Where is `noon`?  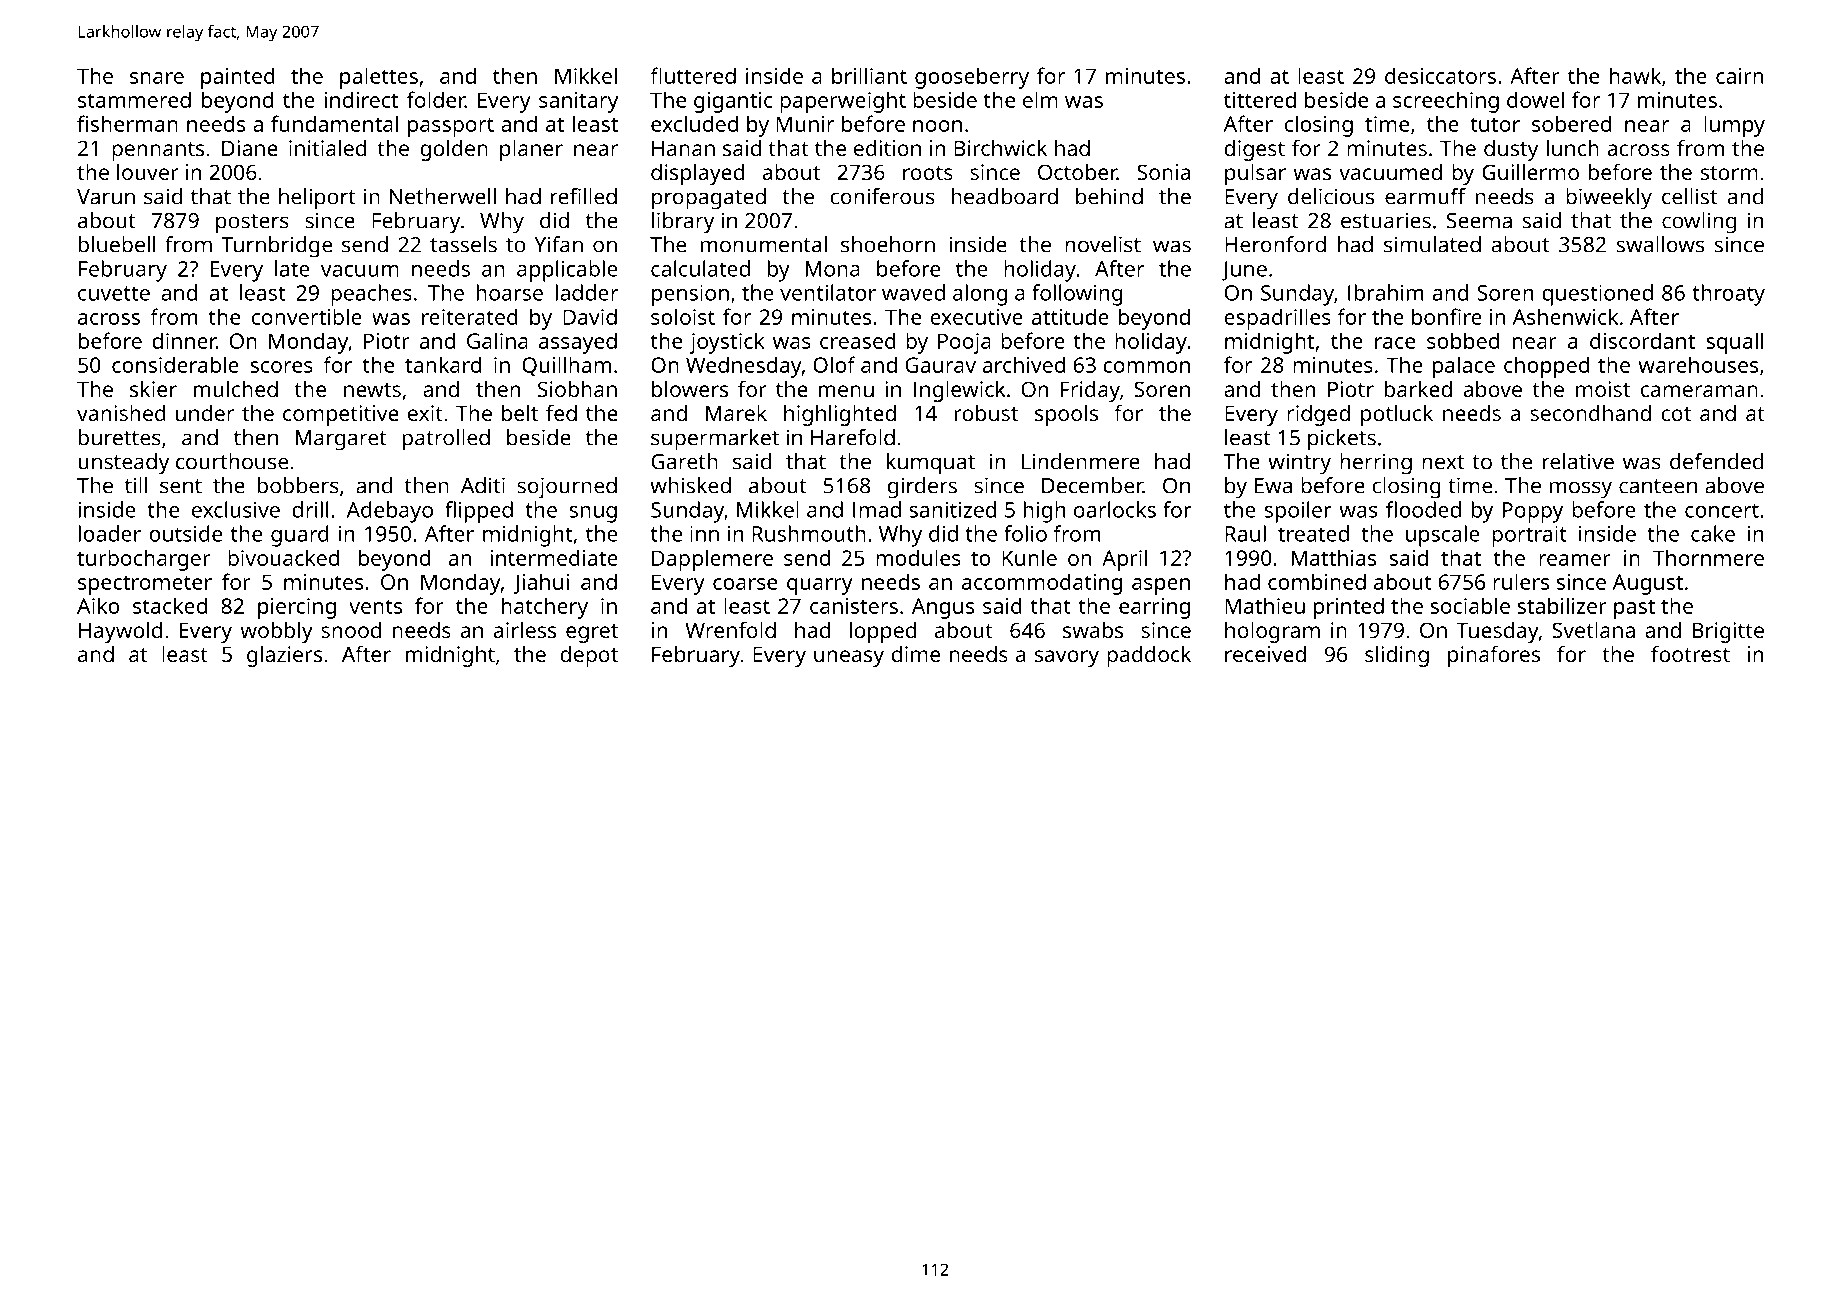
noon is located at coordinates (937, 126).
